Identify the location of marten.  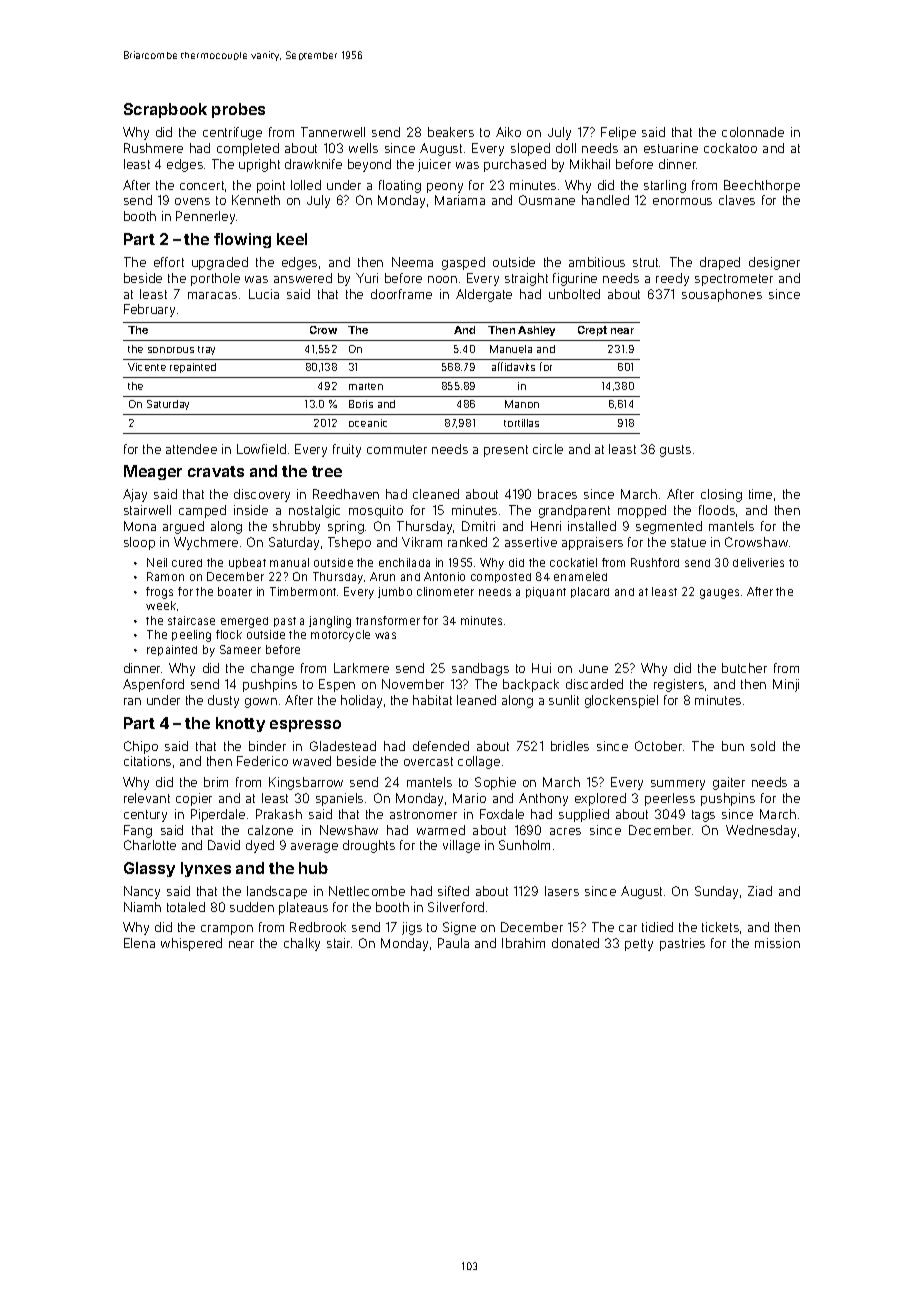
(366, 386).
